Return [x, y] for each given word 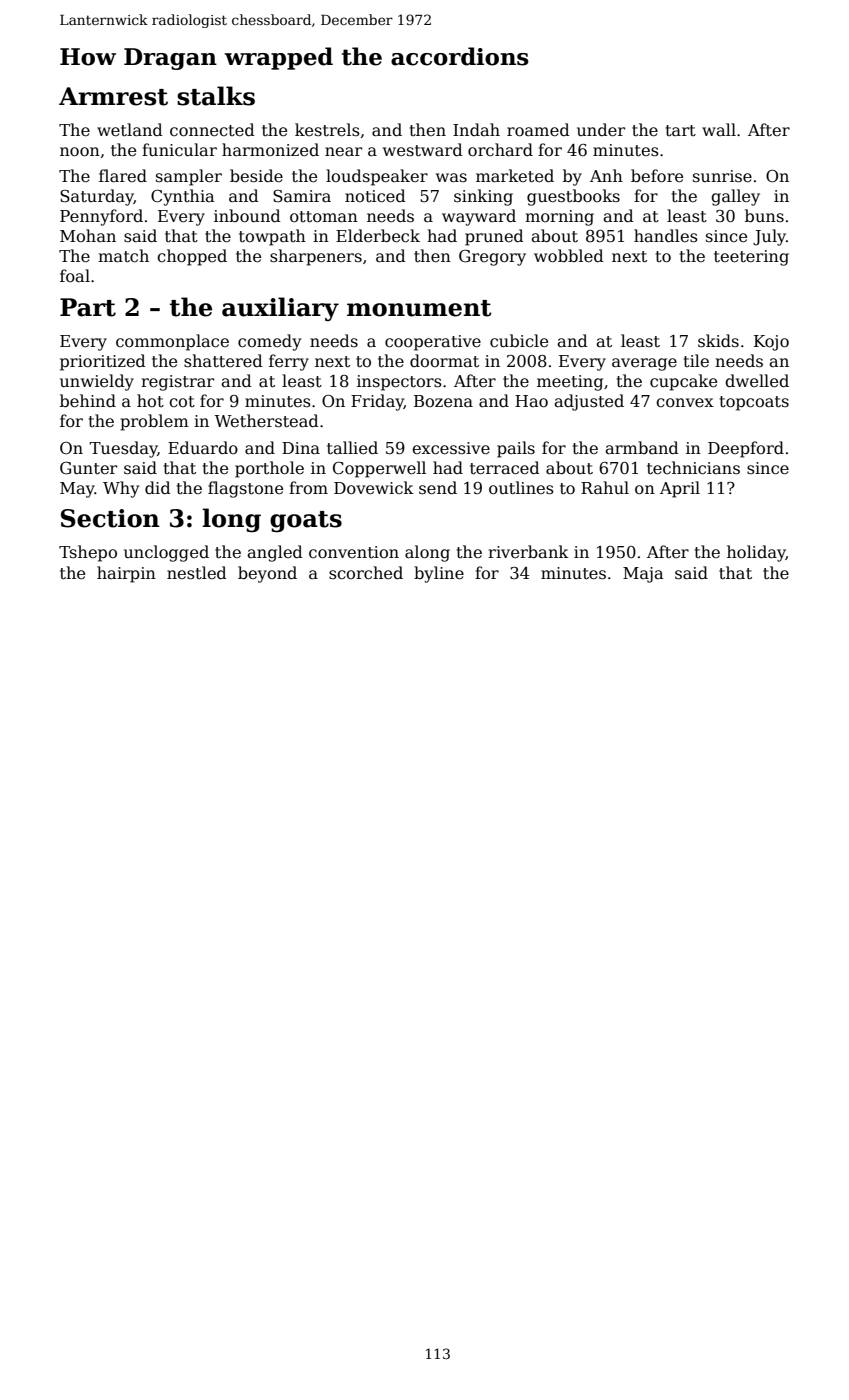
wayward [479, 217]
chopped [192, 257]
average [644, 364]
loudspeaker [377, 177]
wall [719, 129]
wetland [130, 130]
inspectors [399, 383]
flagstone [245, 489]
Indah [476, 129]
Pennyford [101, 217]
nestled [197, 572]
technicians [693, 468]
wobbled [569, 256]
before [657, 176]
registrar [177, 383]
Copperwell [379, 469]
